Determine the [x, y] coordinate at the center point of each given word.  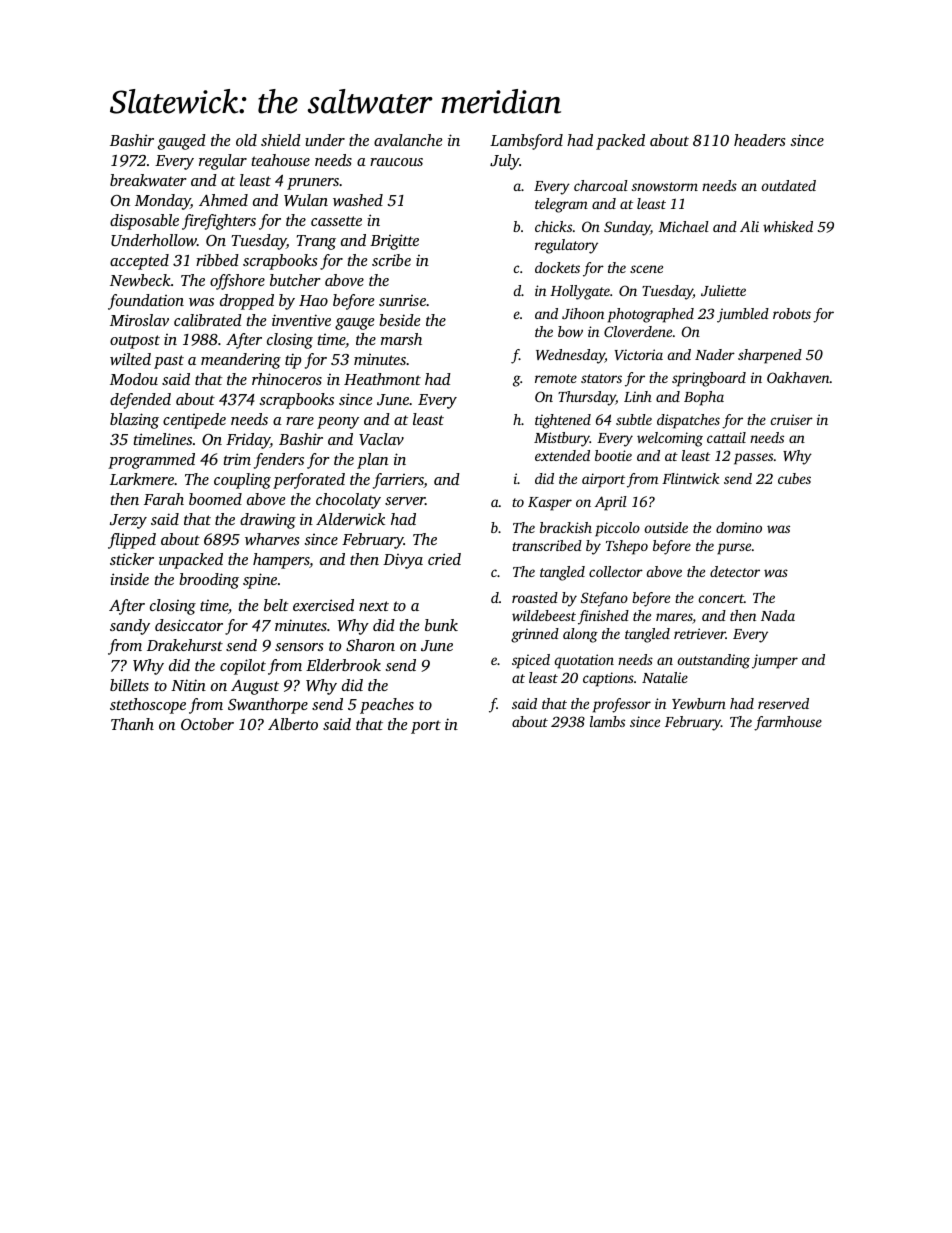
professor [622, 705]
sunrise [402, 300]
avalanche [408, 140]
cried [444, 559]
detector [735, 571]
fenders [279, 461]
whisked [788, 226]
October [207, 724]
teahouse [280, 160]
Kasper [550, 504]
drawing [268, 521]
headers [759, 140]
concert [721, 598]
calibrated [208, 320]
